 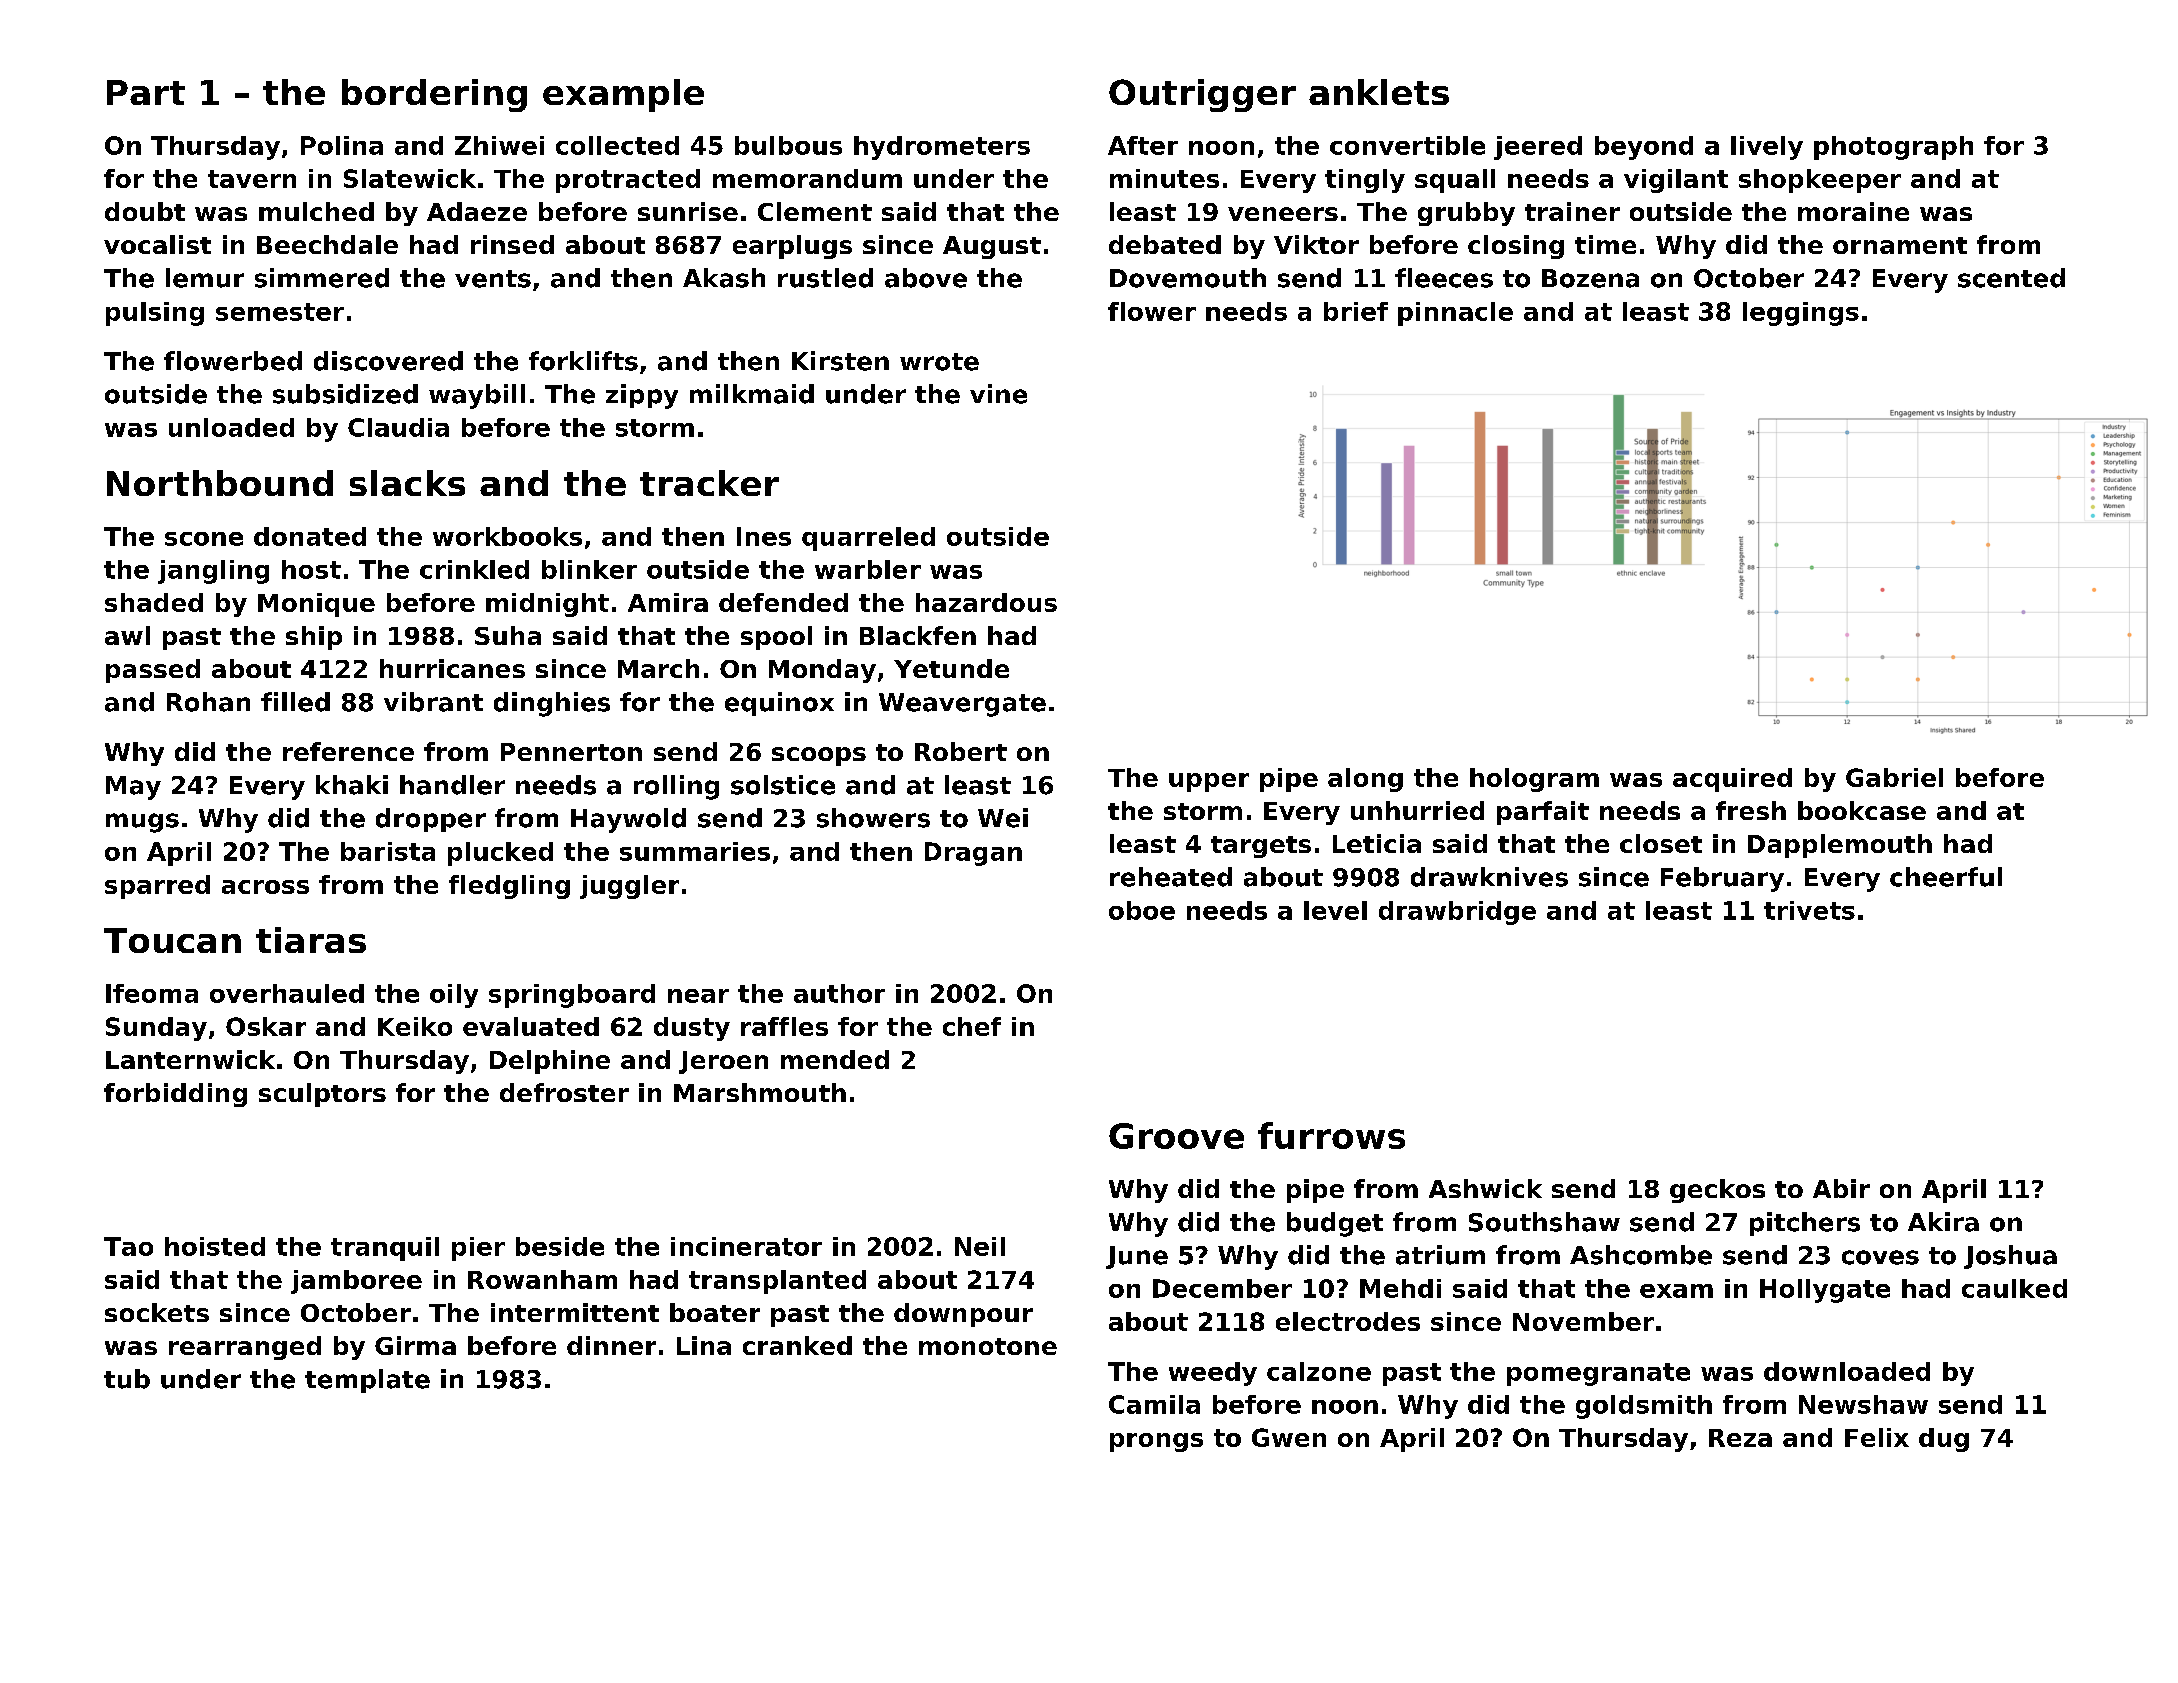 What do you see at coordinates (477, 211) in the screenshot?
I see `Adaeze` at bounding box center [477, 211].
